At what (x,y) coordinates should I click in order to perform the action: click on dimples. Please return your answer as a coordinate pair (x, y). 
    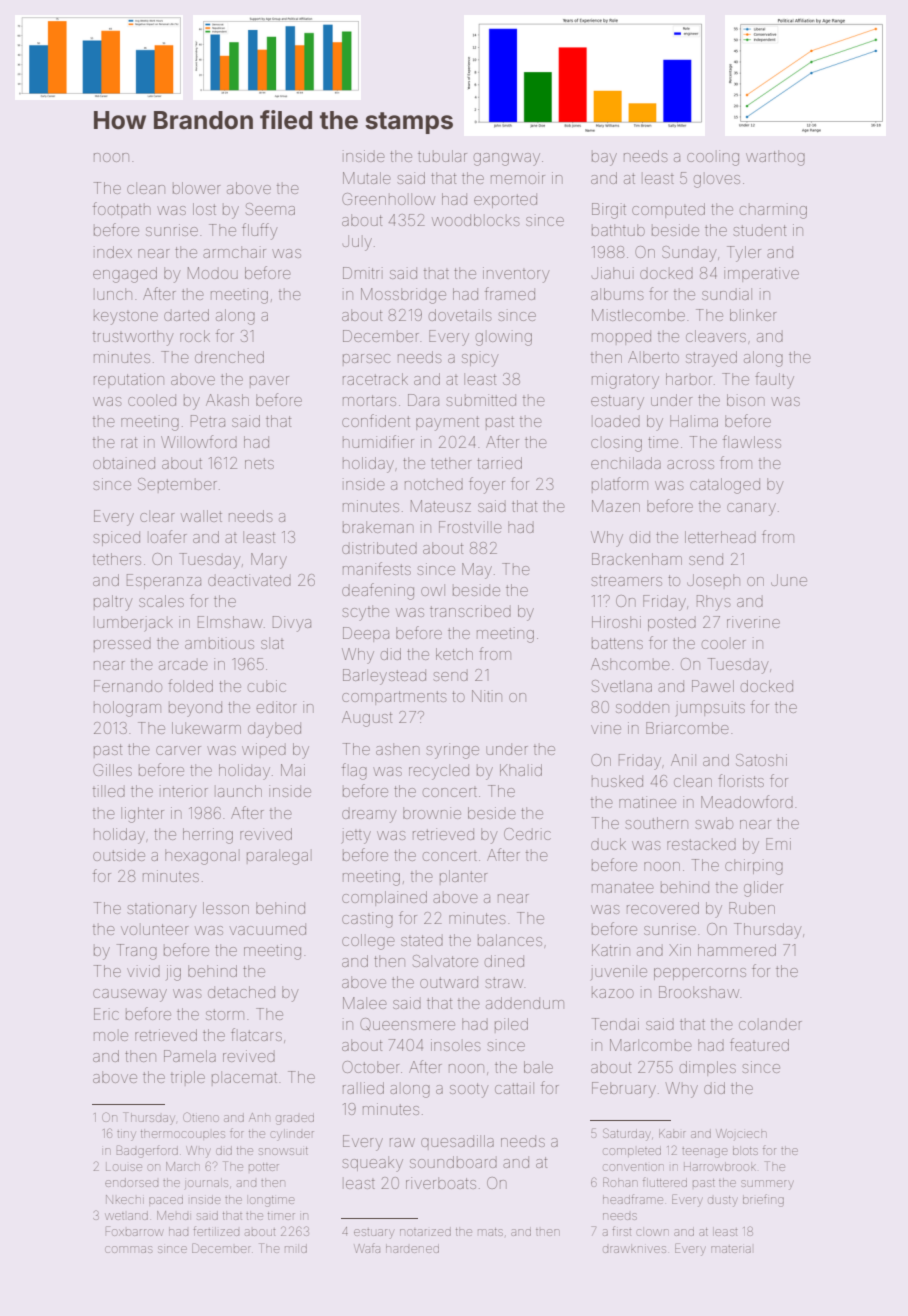
    Looking at the image, I should click on (707, 1068).
